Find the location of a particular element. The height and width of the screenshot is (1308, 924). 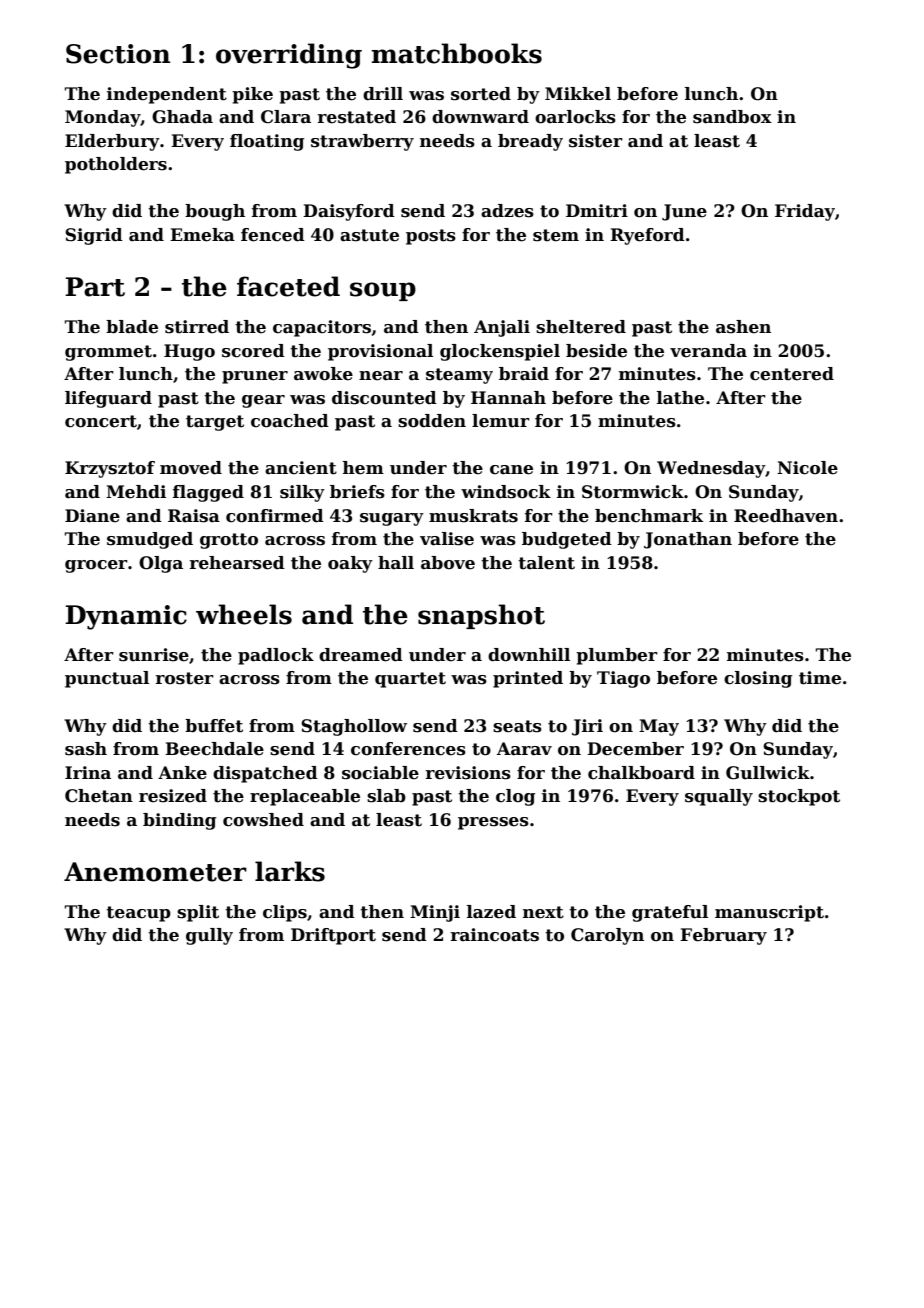

Olga is located at coordinates (161, 564).
